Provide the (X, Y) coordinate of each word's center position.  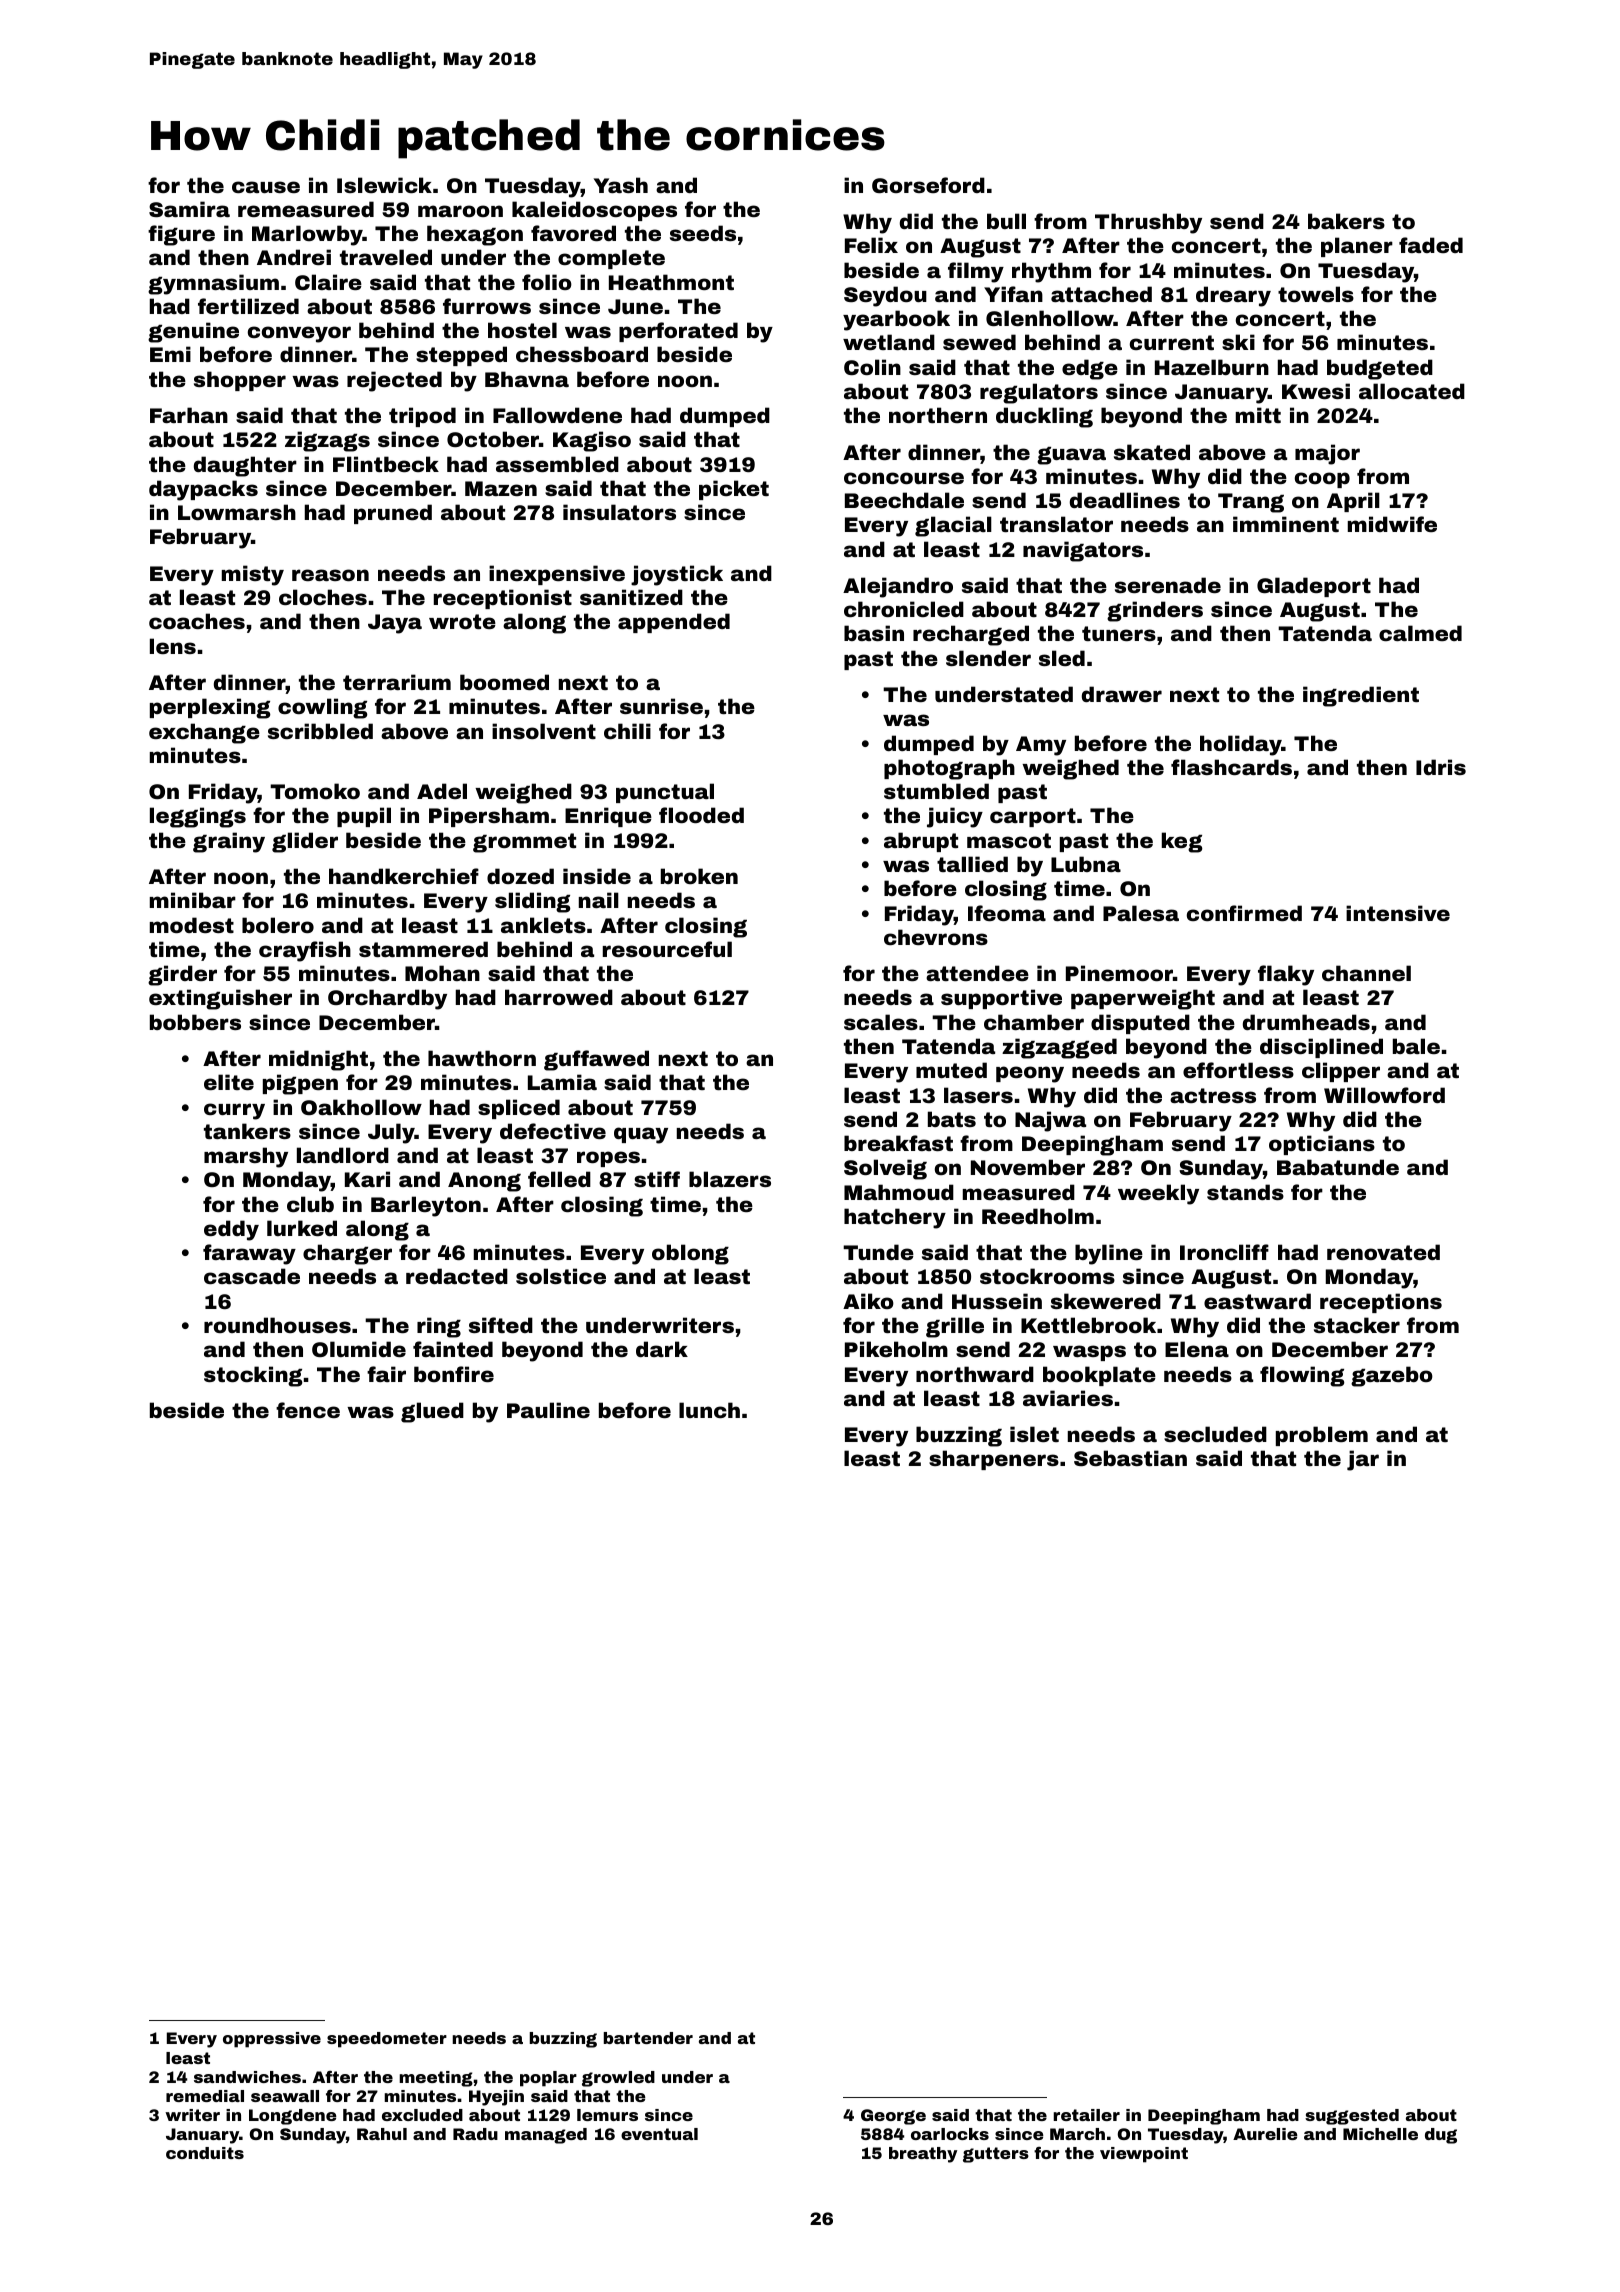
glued (432, 1412)
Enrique (608, 817)
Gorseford (928, 185)
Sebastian (1130, 1458)
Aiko (868, 1301)
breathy (923, 2155)
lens (173, 646)
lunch (709, 1410)
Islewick (384, 185)
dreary (1233, 296)
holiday (1241, 745)
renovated (1383, 1252)
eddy (231, 1230)
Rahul (382, 2134)
